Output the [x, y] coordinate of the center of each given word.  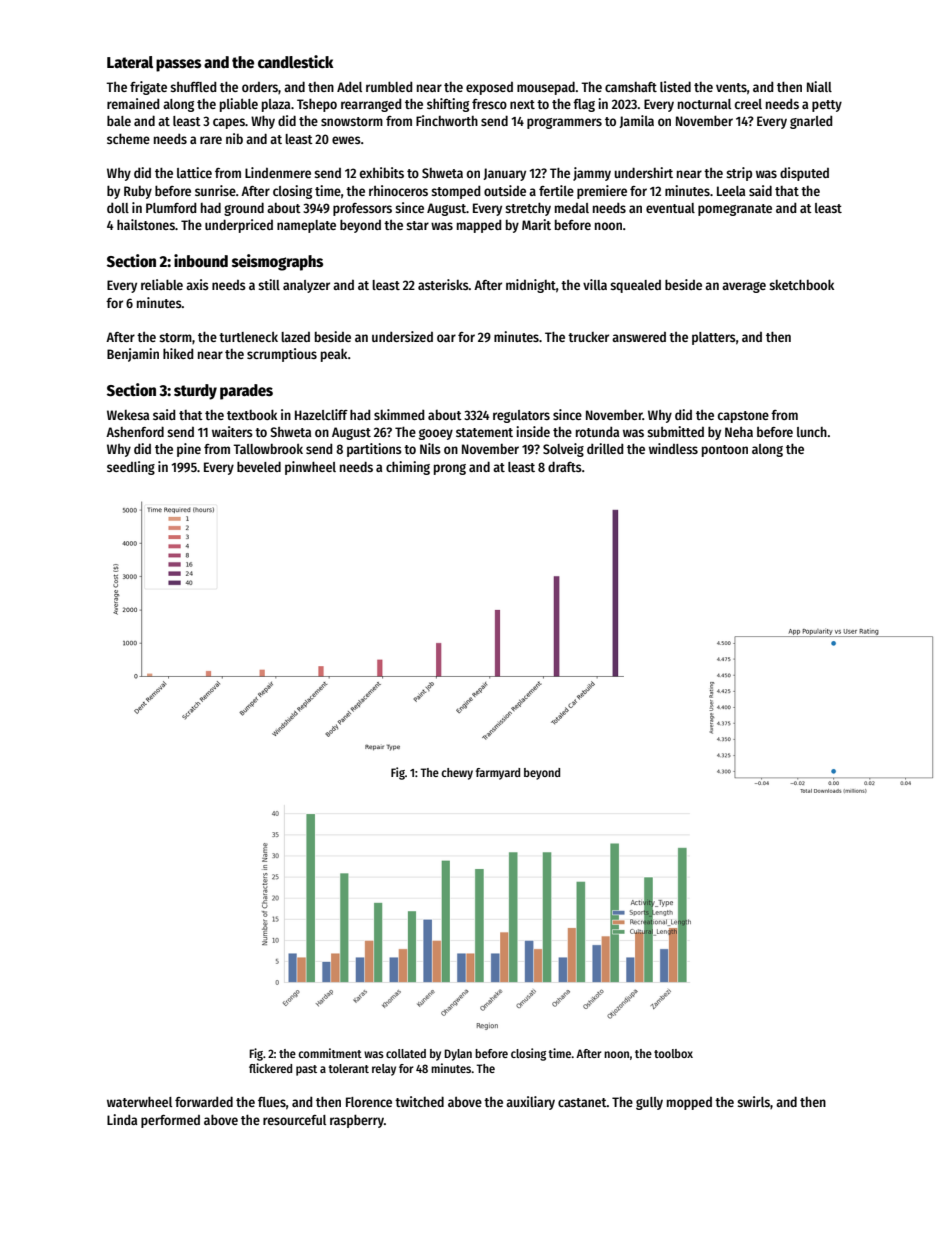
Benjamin [133, 355]
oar [446, 338]
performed [170, 1121]
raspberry [357, 1121]
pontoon [725, 451]
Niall [819, 86]
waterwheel [139, 1101]
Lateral [130, 62]
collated [406, 1053]
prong [450, 469]
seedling [131, 468]
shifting [448, 105]
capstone [743, 417]
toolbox [673, 1053]
